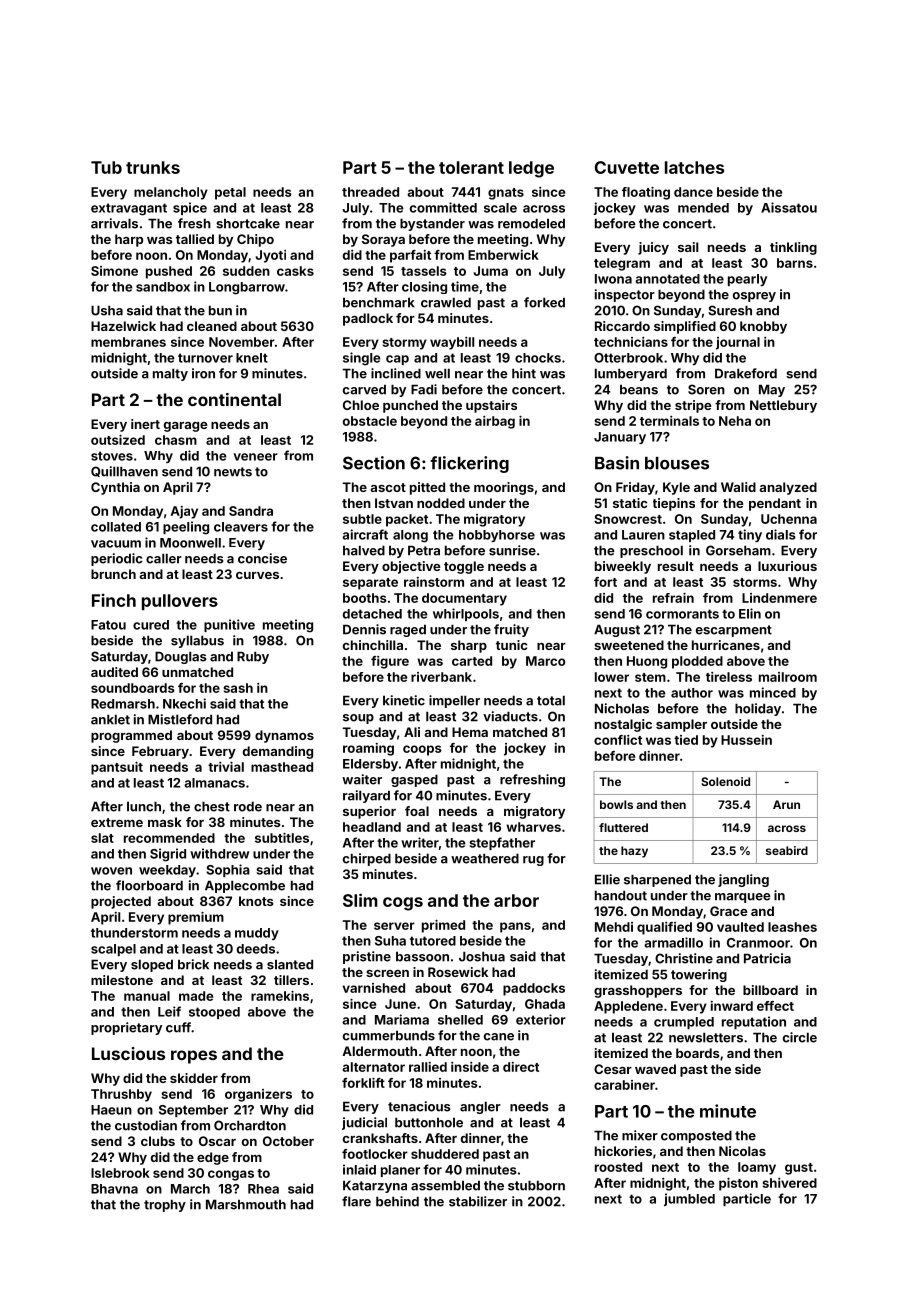 The image size is (908, 1316). What do you see at coordinates (114, 672) in the page?
I see `audited` at bounding box center [114, 672].
